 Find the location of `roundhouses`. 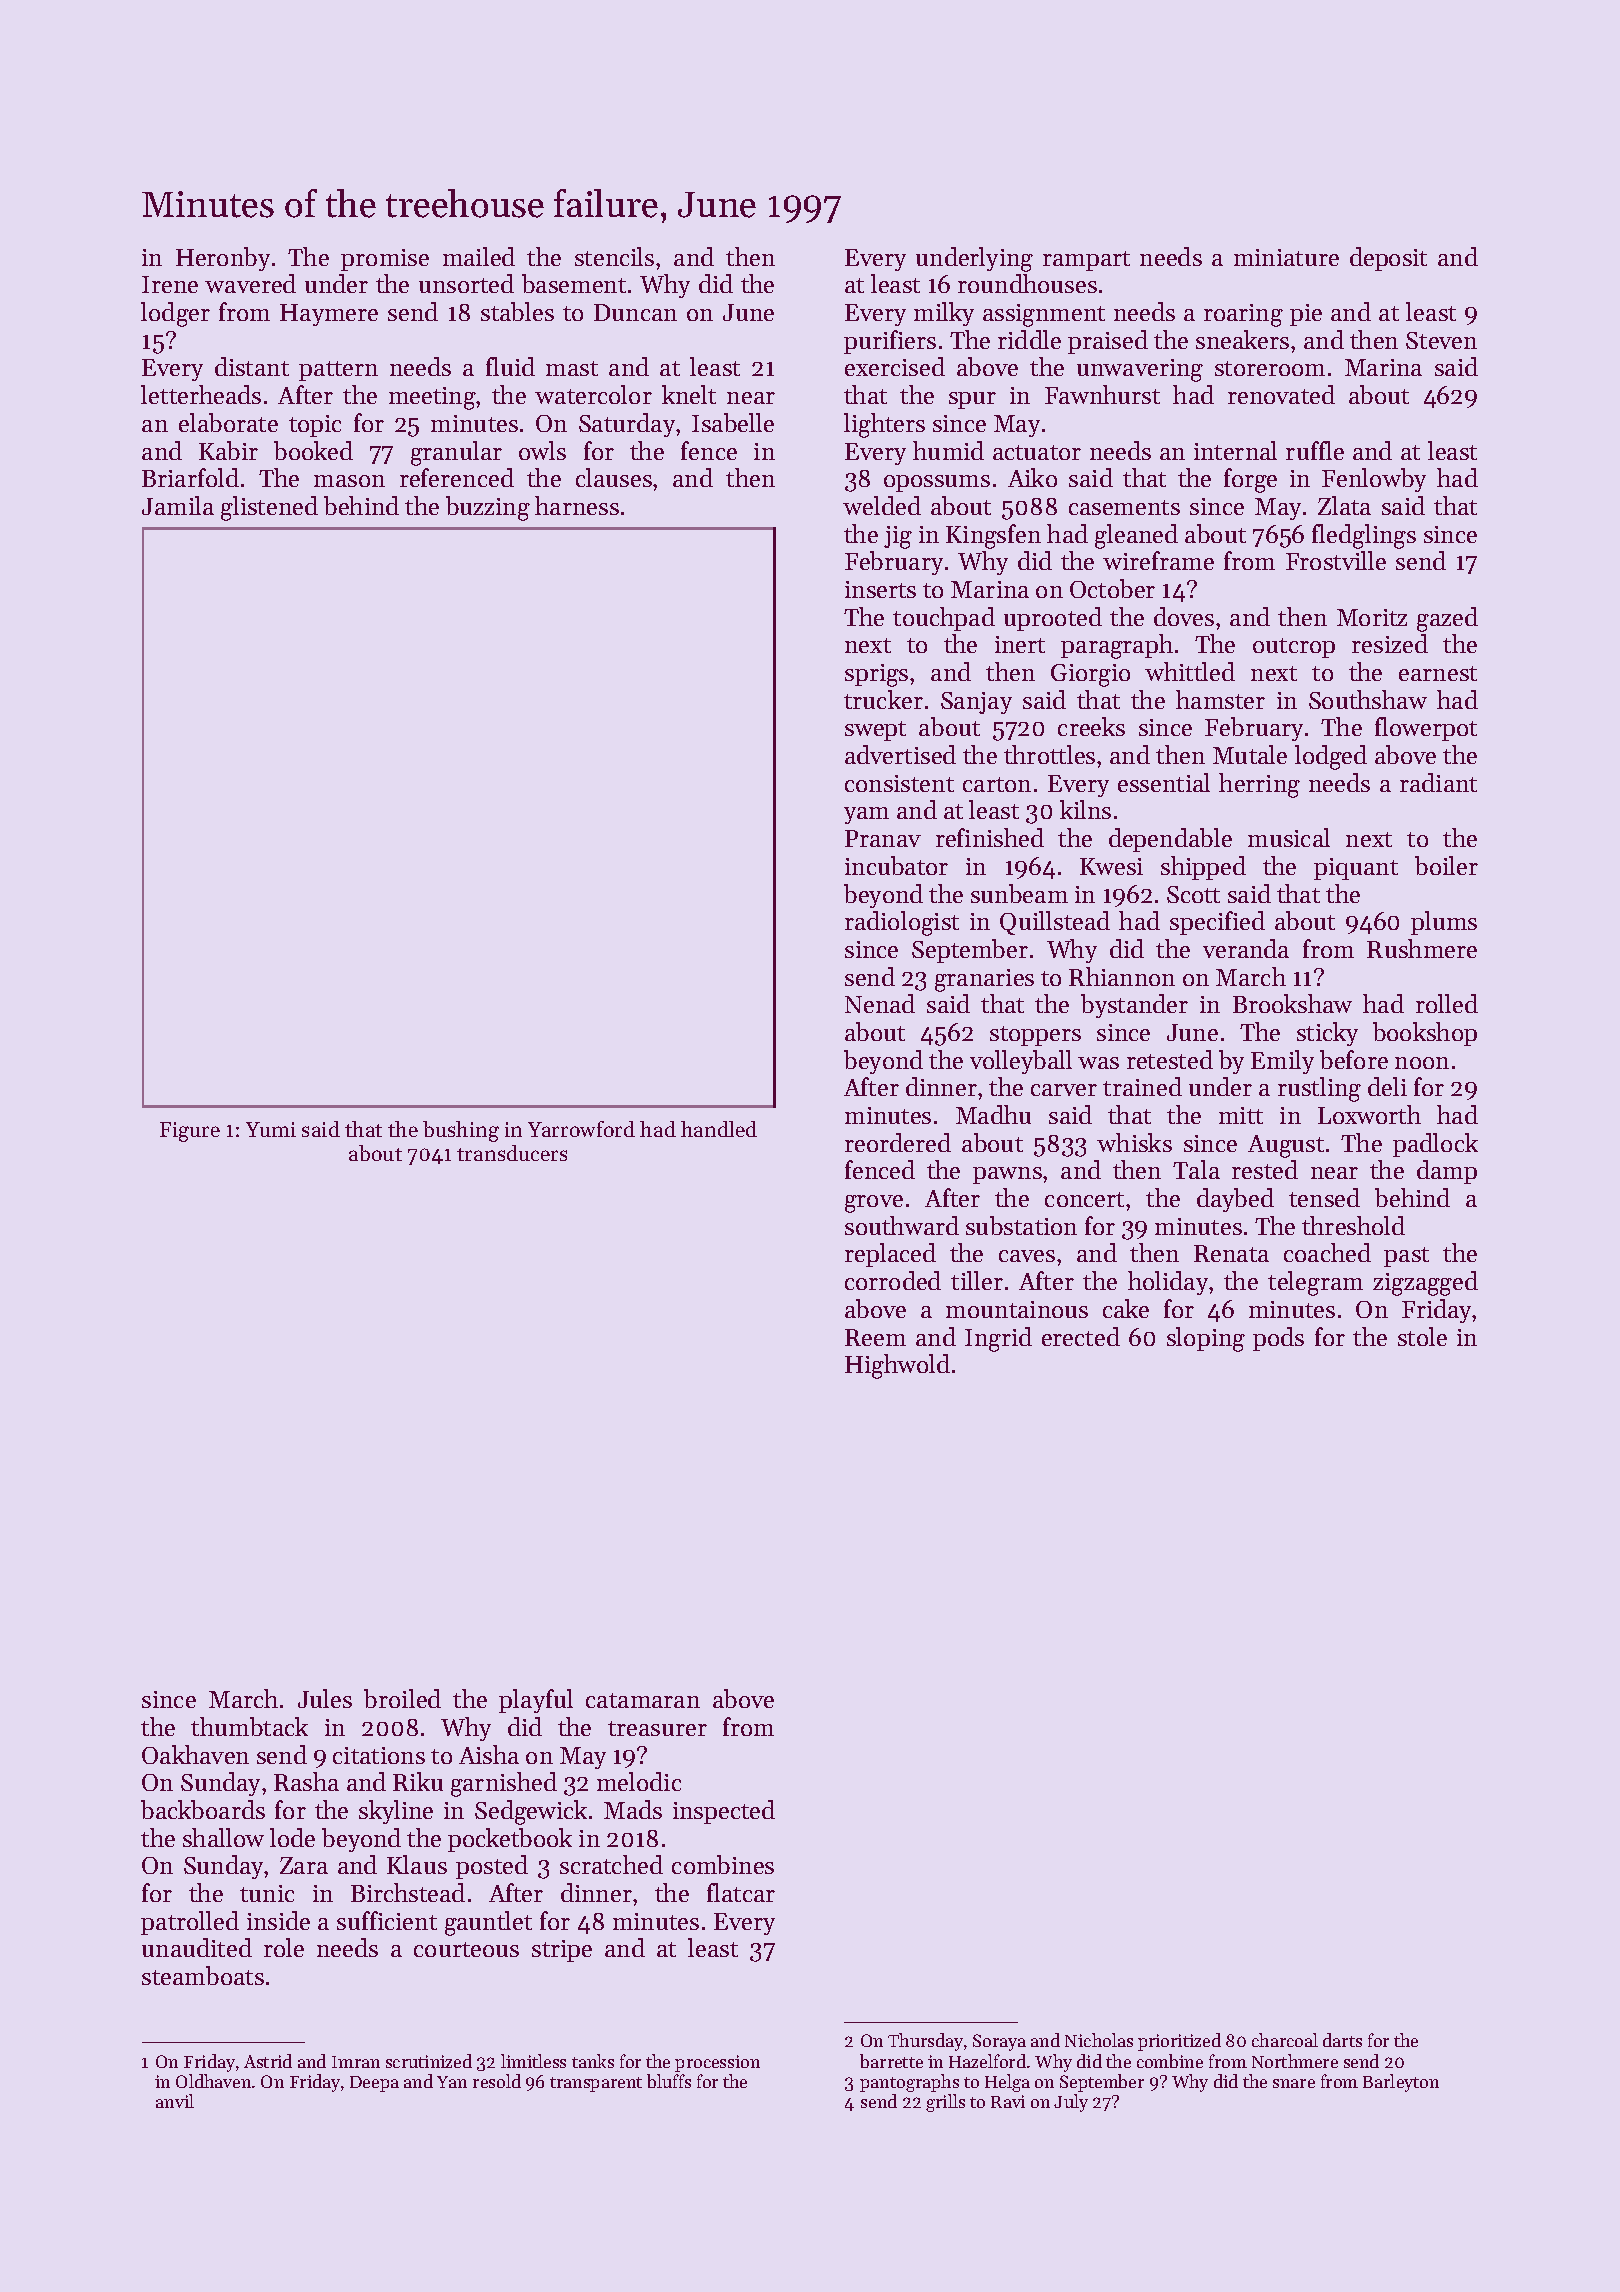

roundhouses is located at coordinates (1027, 283).
